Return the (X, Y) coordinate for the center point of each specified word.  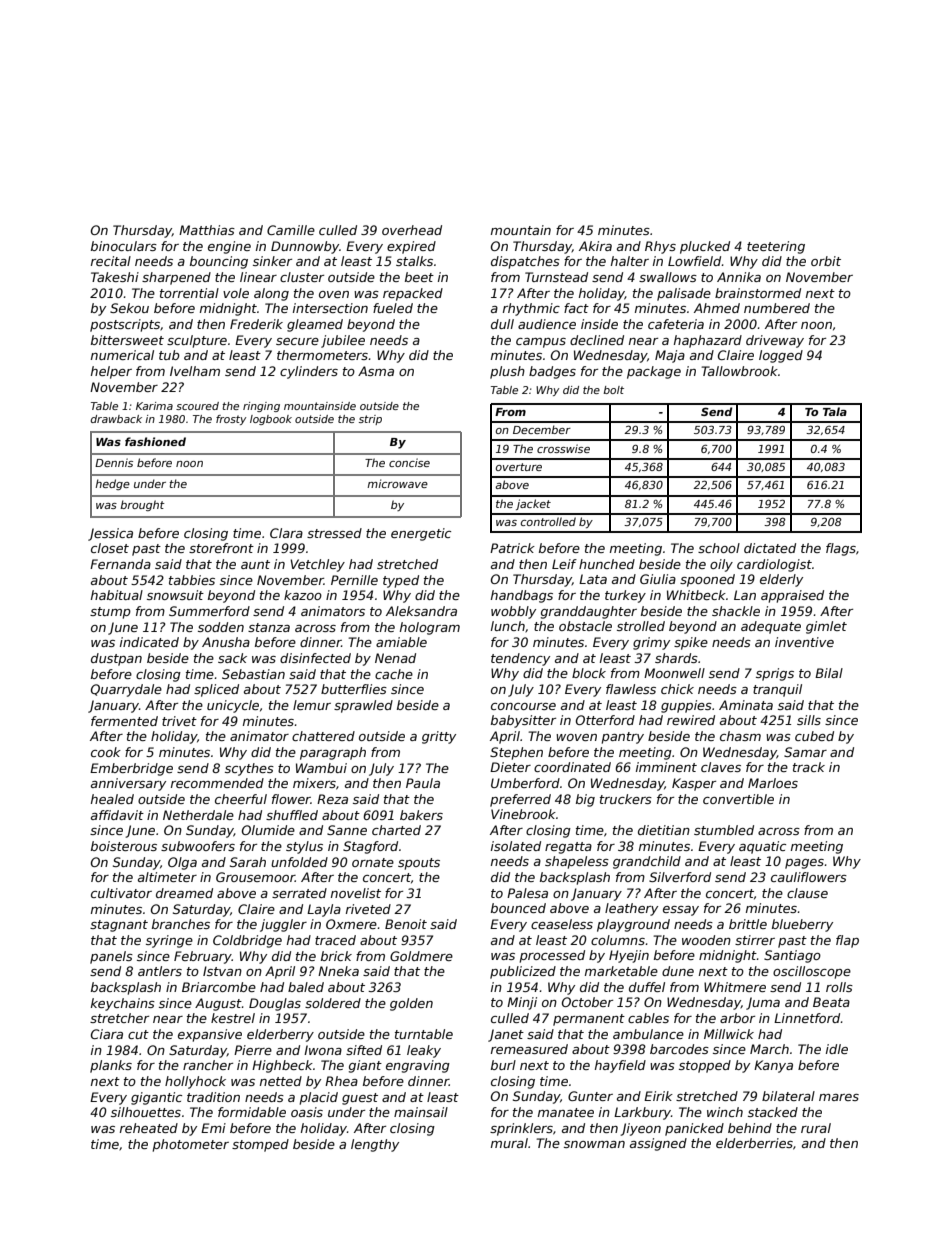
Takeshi (115, 277)
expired (411, 247)
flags (841, 549)
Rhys (660, 247)
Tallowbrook (739, 371)
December (542, 429)
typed (401, 581)
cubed (814, 736)
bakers (421, 815)
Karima (154, 406)
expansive (210, 1035)
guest (360, 1099)
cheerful (241, 799)
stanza (269, 627)
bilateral (788, 1096)
